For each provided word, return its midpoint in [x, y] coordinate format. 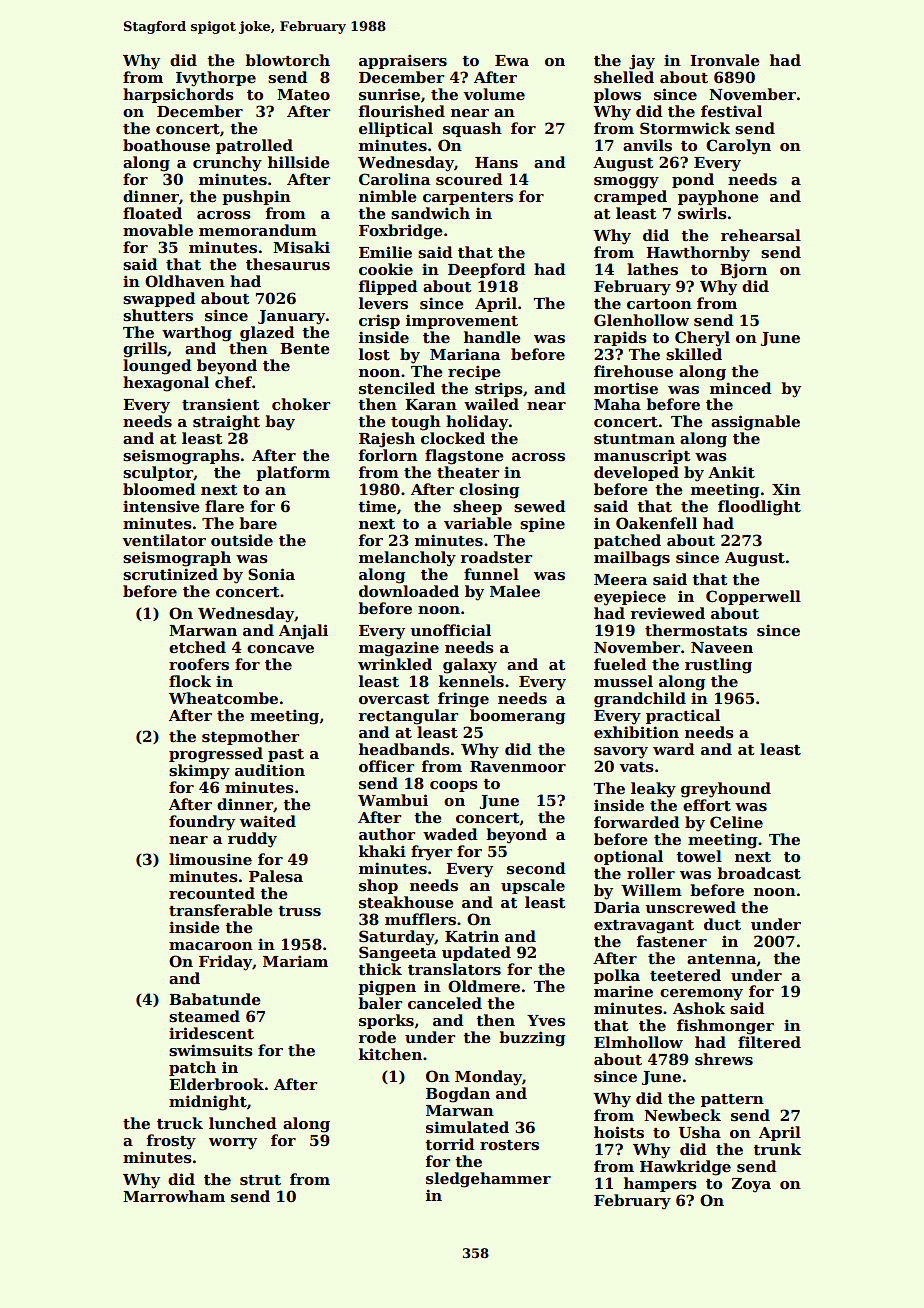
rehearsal [761, 235]
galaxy [470, 666]
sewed [540, 506]
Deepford [487, 270]
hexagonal [166, 384]
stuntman [634, 439]
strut [260, 1180]
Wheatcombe [223, 698]
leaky [653, 790]
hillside [299, 162]
